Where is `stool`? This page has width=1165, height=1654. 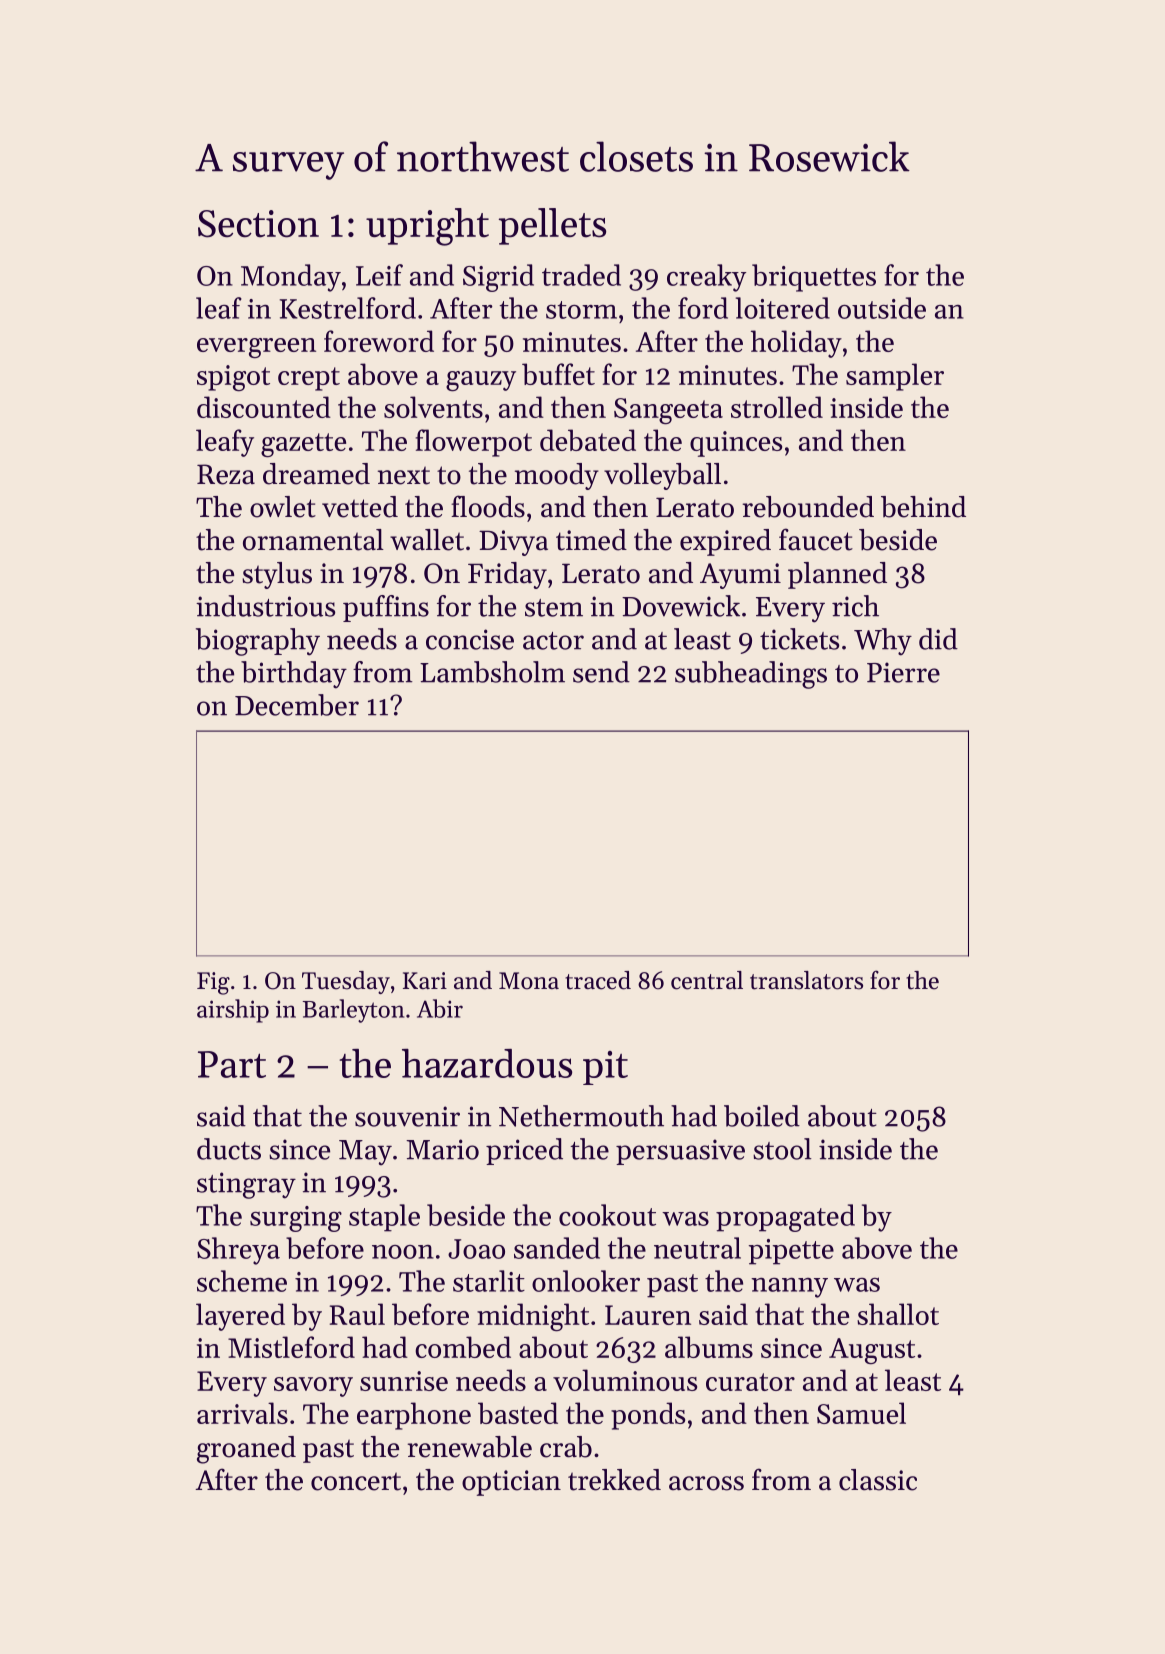 stool is located at coordinates (782, 1149).
